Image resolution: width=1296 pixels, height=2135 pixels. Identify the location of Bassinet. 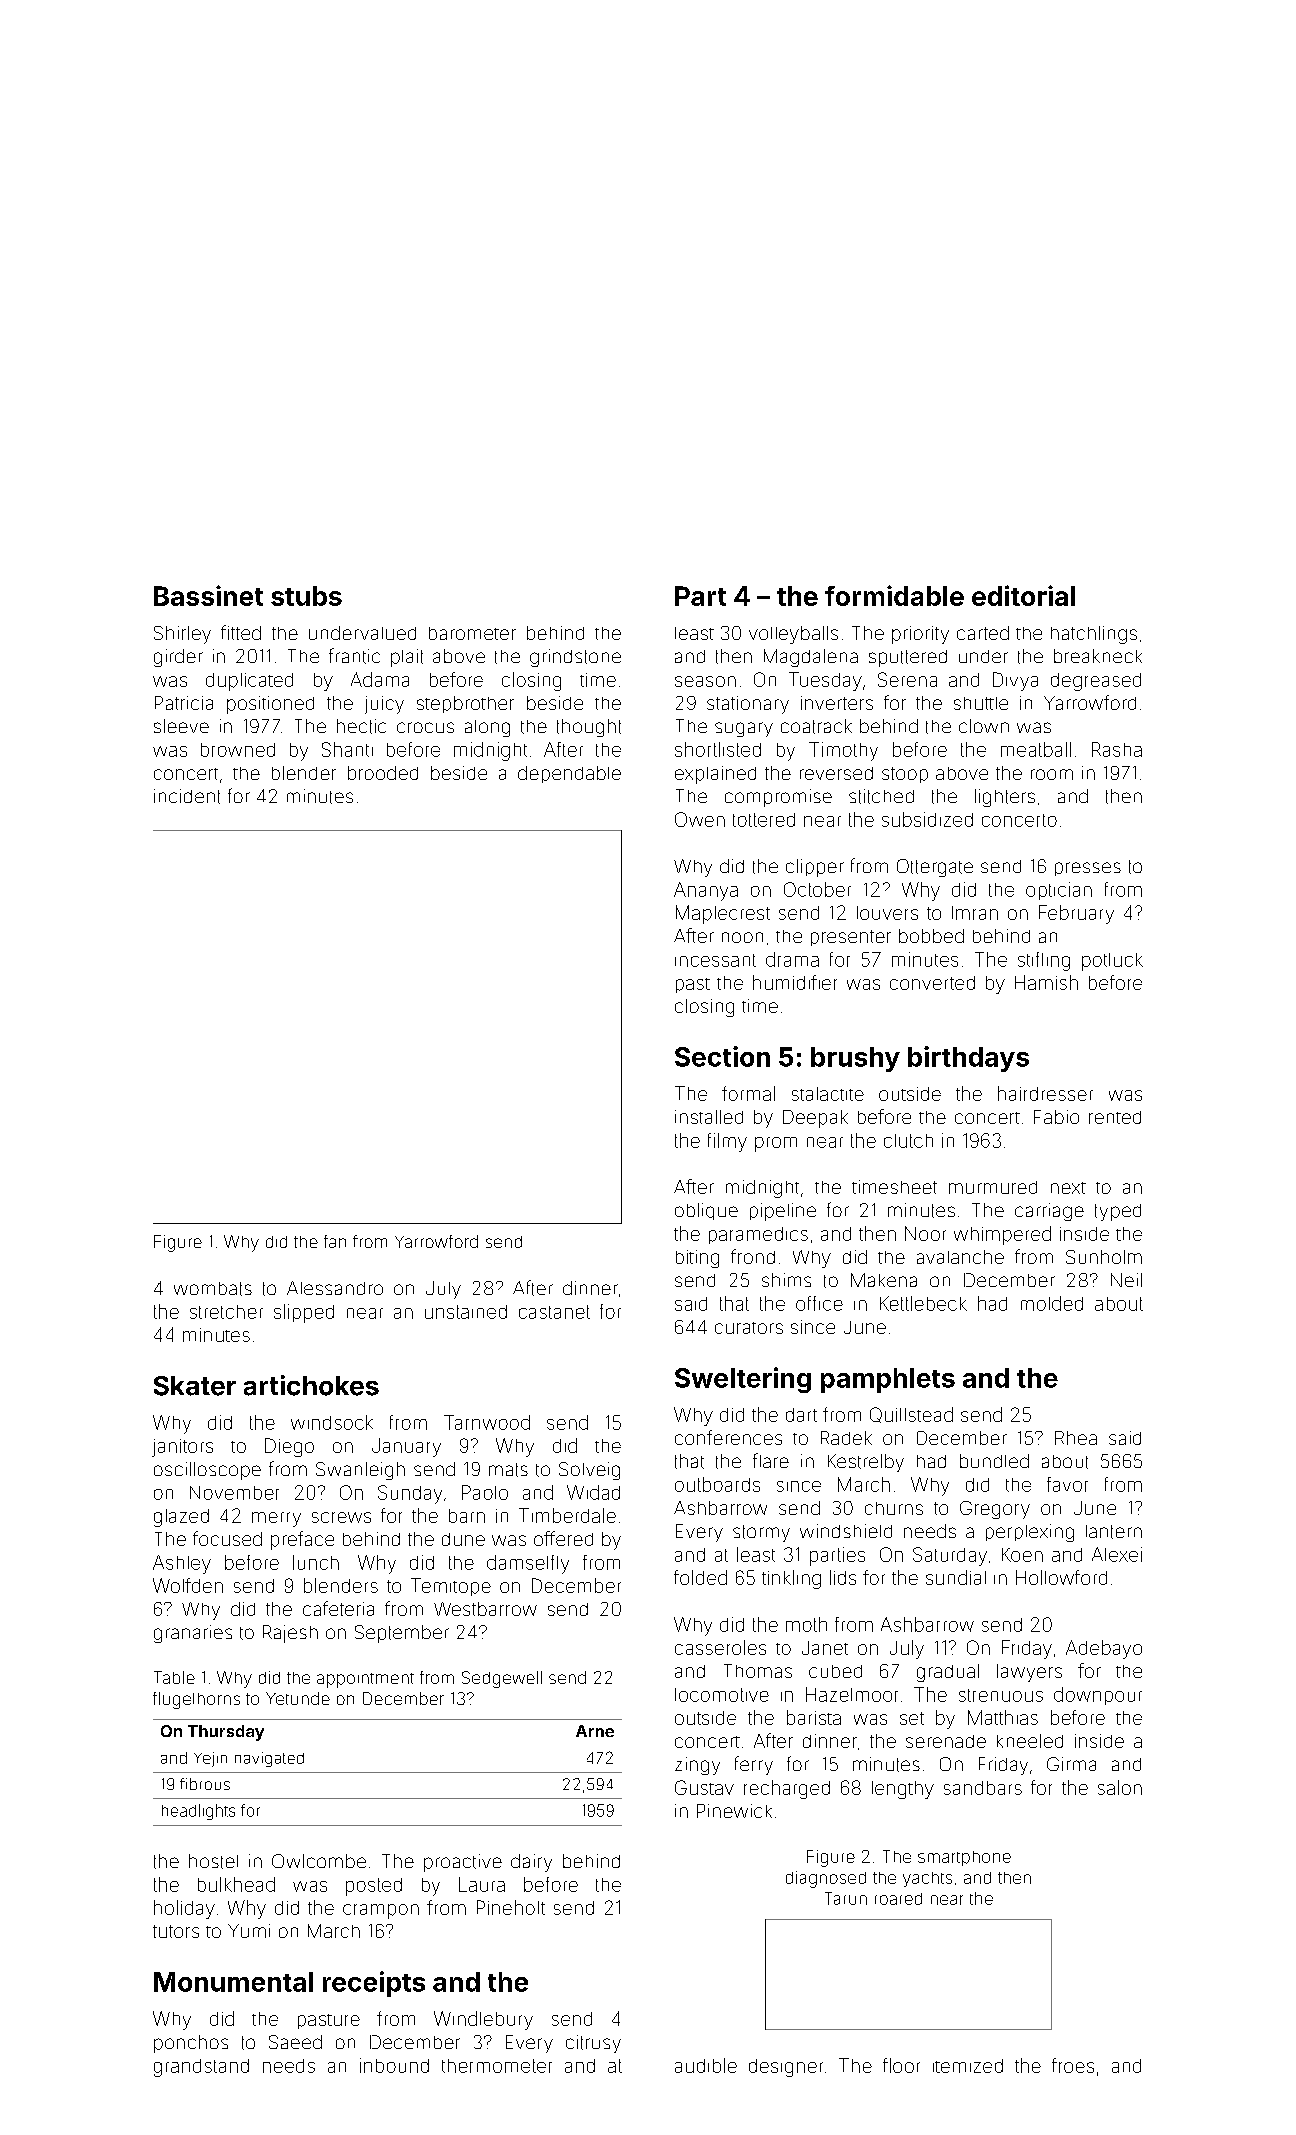
(208, 595).
